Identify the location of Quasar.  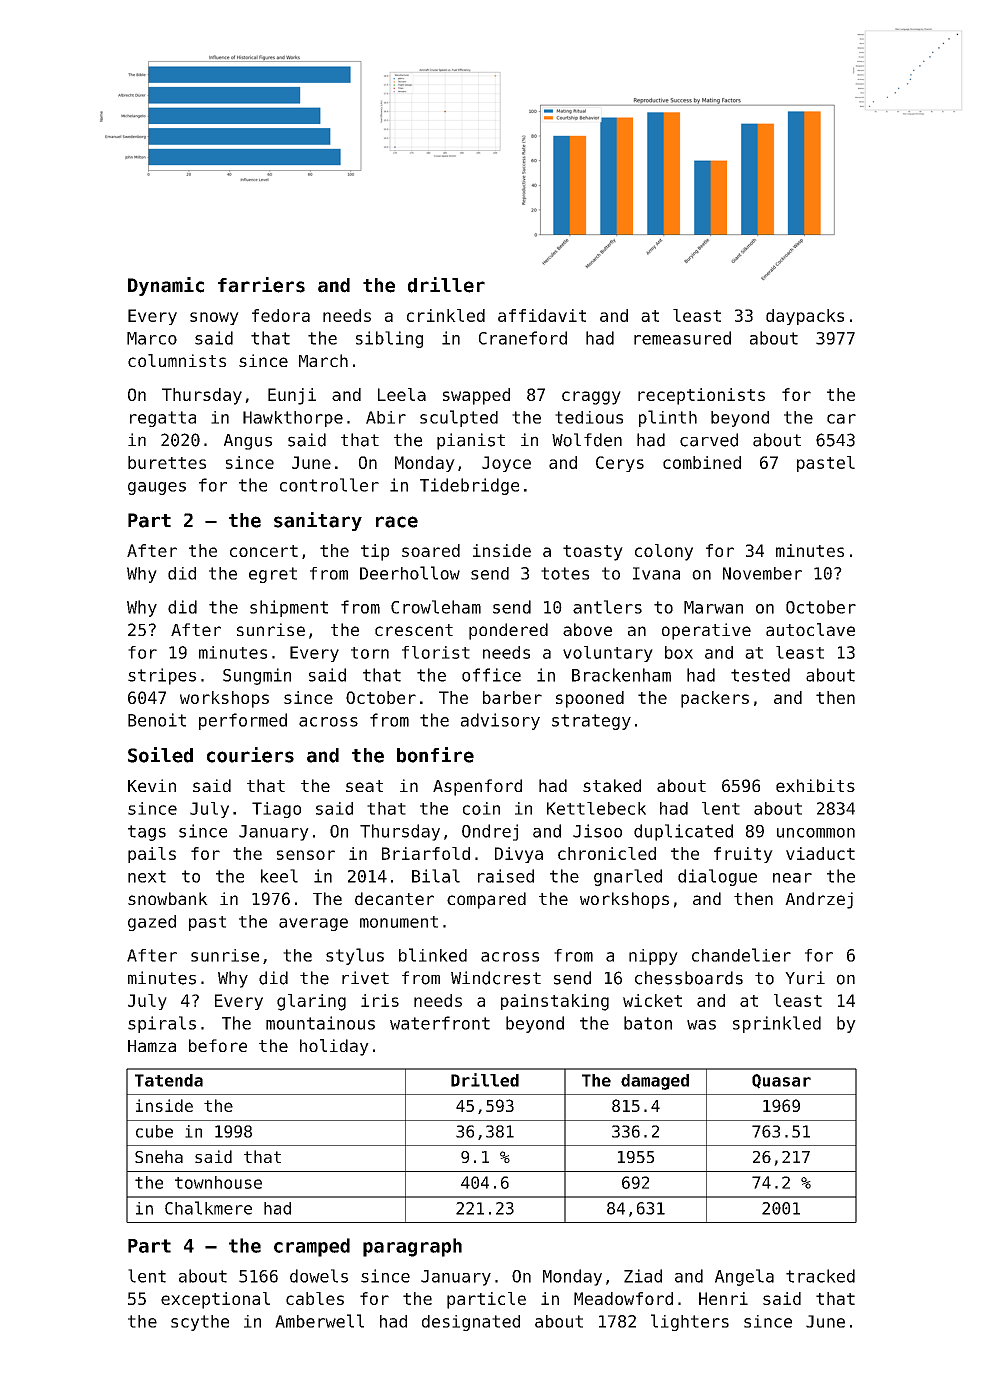
(781, 1081).
